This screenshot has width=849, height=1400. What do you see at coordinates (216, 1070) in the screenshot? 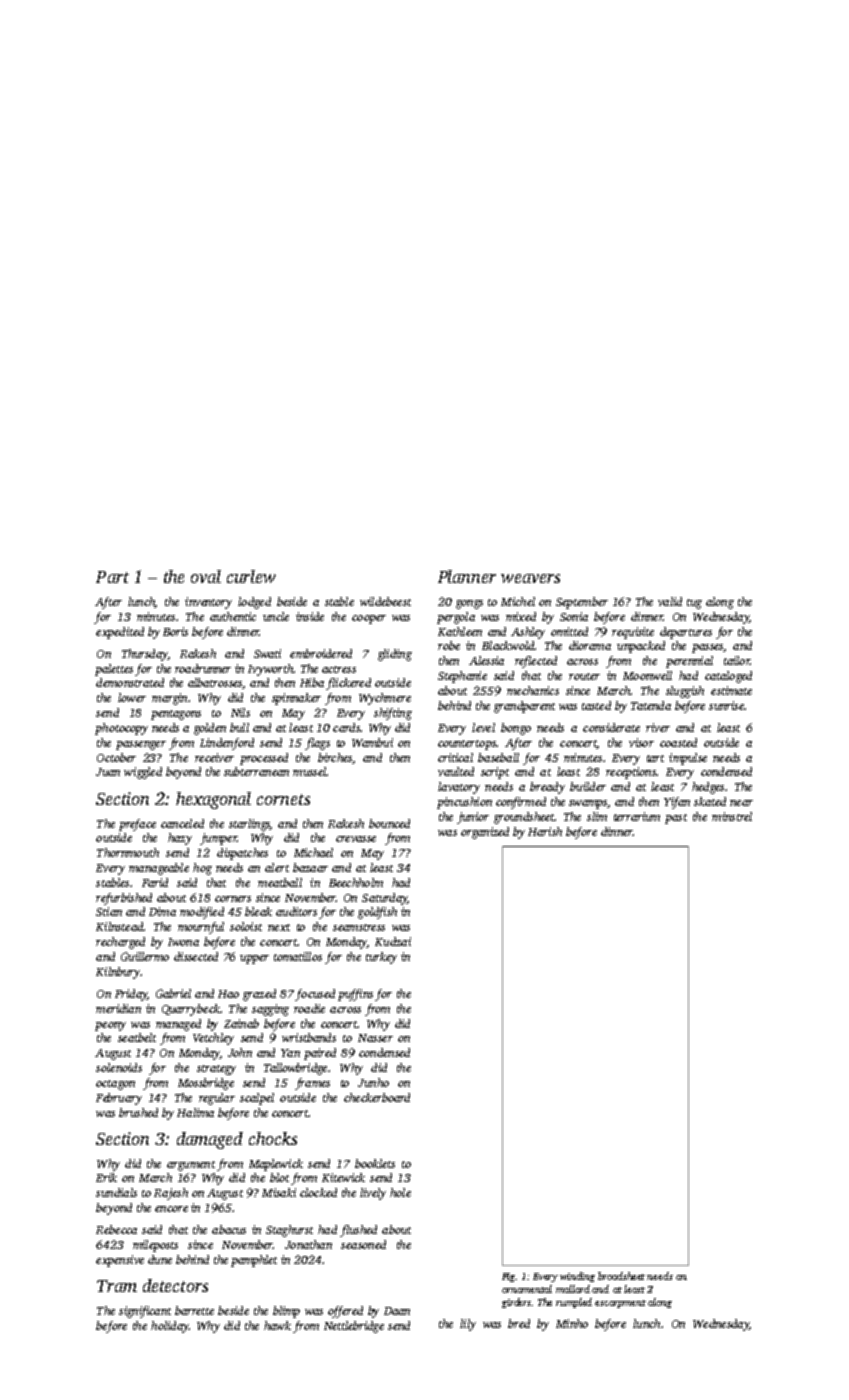
I see `strategy` at bounding box center [216, 1070].
